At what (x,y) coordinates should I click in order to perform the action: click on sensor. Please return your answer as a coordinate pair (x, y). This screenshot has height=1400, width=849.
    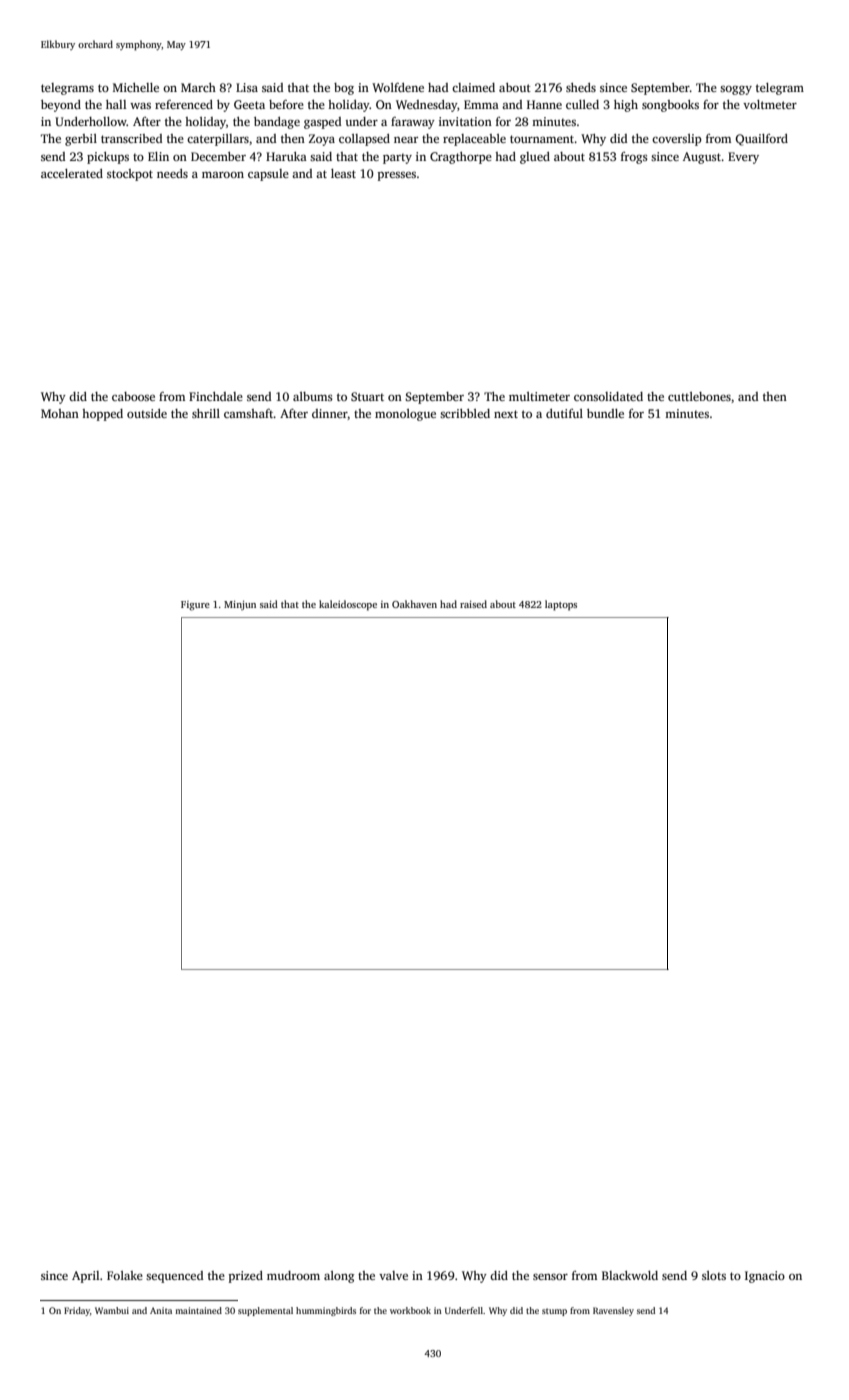
    Looking at the image, I should click on (550, 1277).
